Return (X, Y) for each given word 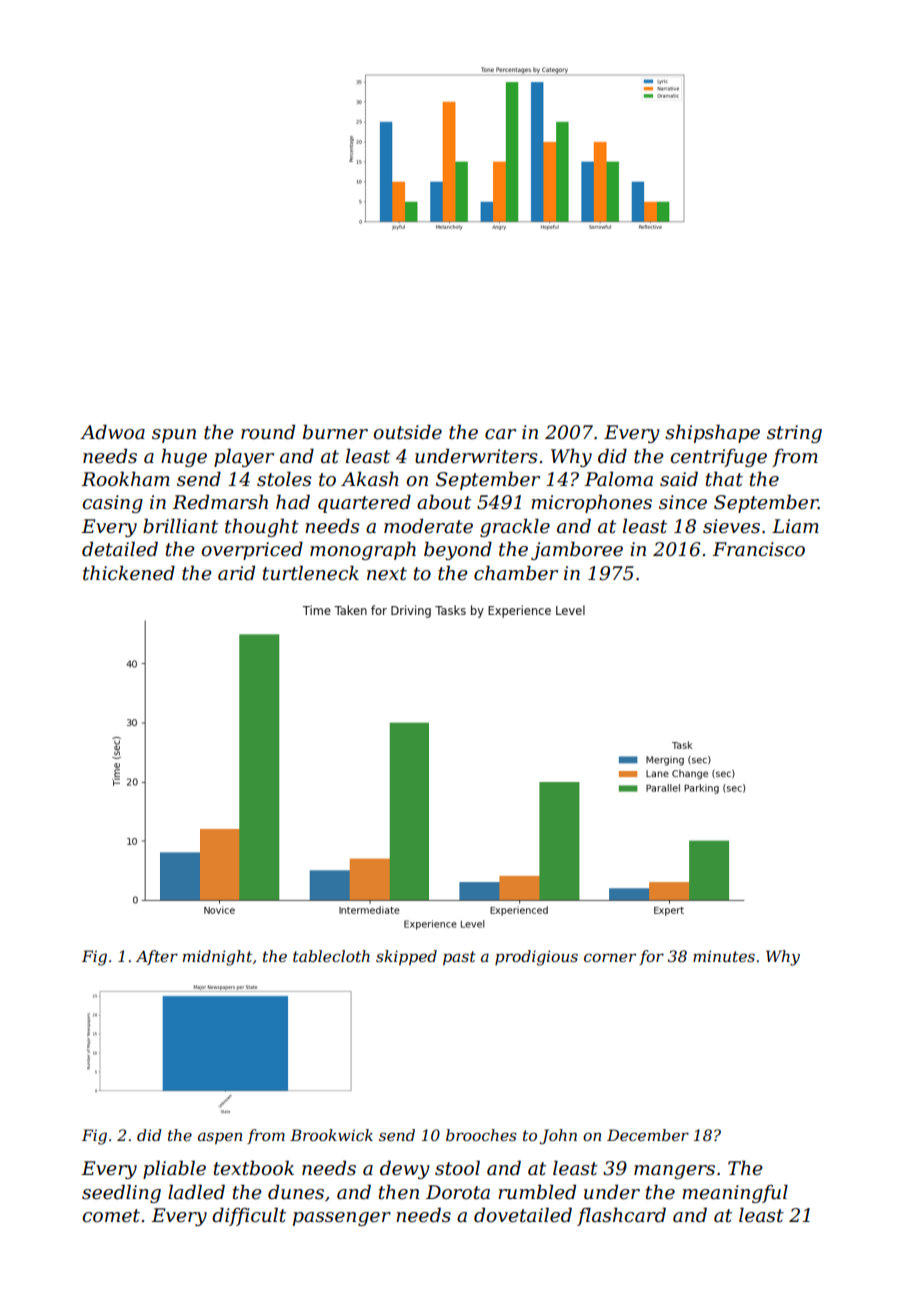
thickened (129, 573)
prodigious (536, 958)
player (244, 457)
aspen (220, 1138)
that (724, 479)
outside (407, 432)
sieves (731, 526)
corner (610, 957)
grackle (515, 527)
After (157, 957)
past (459, 958)
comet (111, 1216)
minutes (724, 956)
